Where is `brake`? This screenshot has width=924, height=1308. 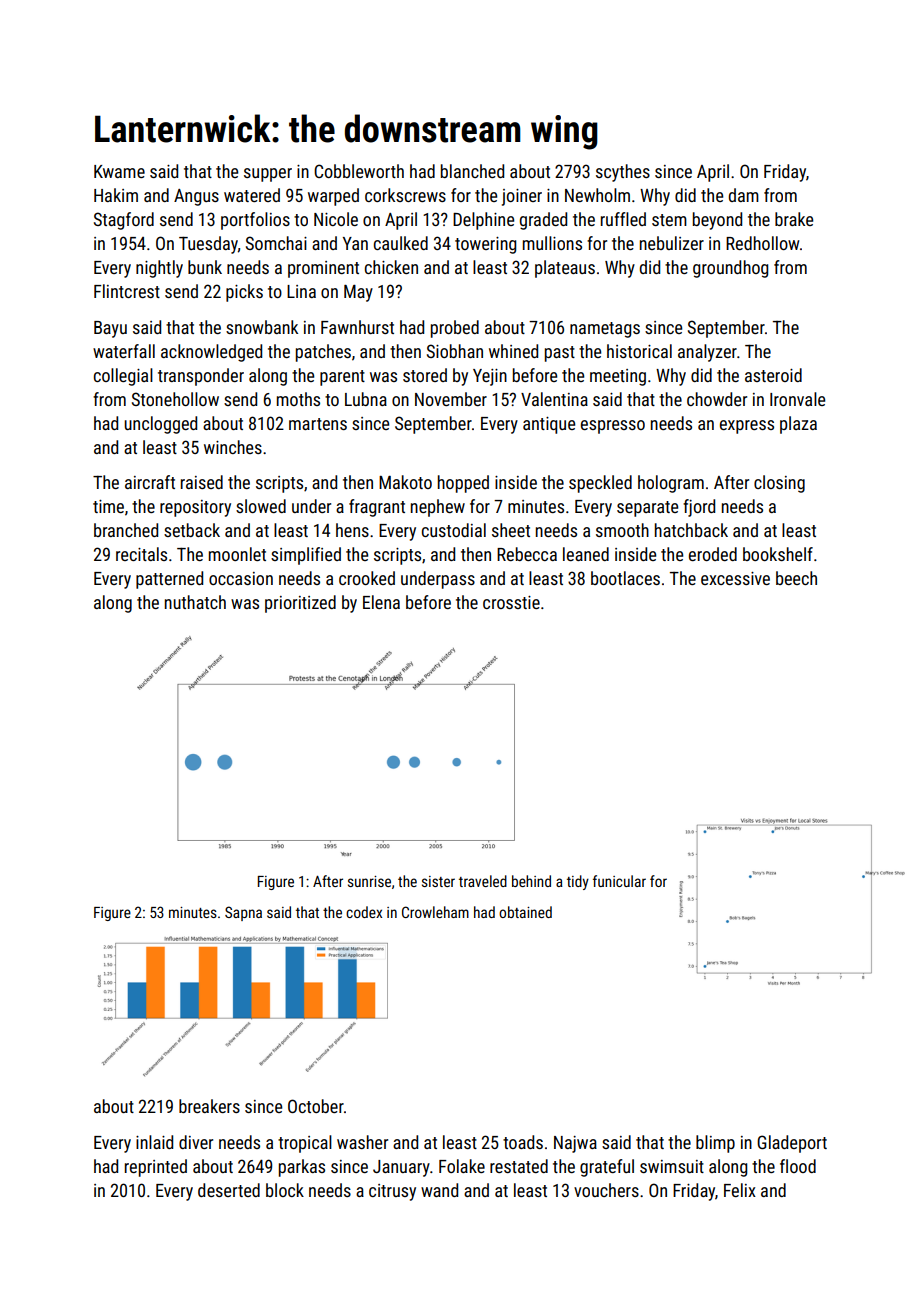
brake is located at coordinates (794, 219).
